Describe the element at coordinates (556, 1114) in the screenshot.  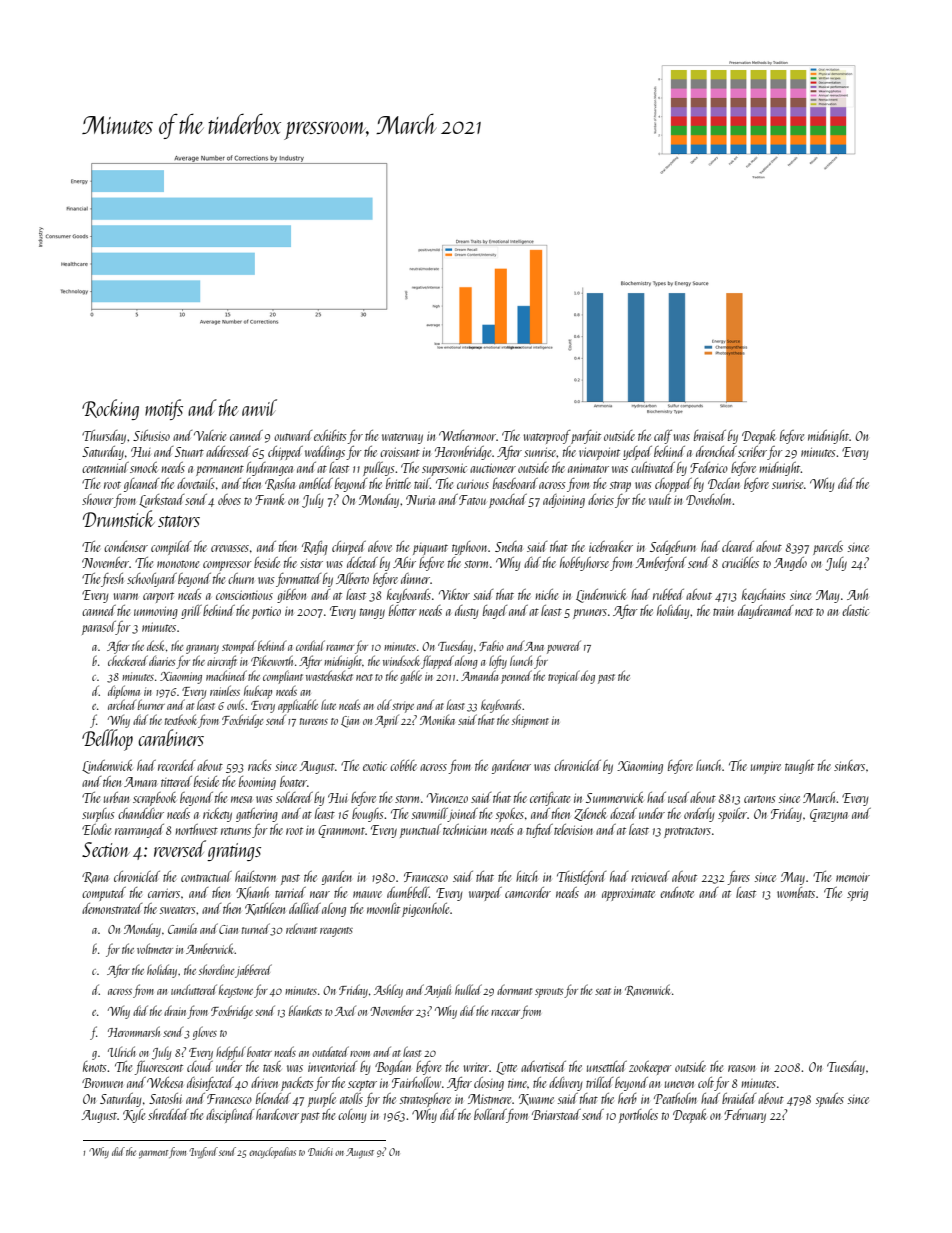
I see `Briarstead` at that location.
